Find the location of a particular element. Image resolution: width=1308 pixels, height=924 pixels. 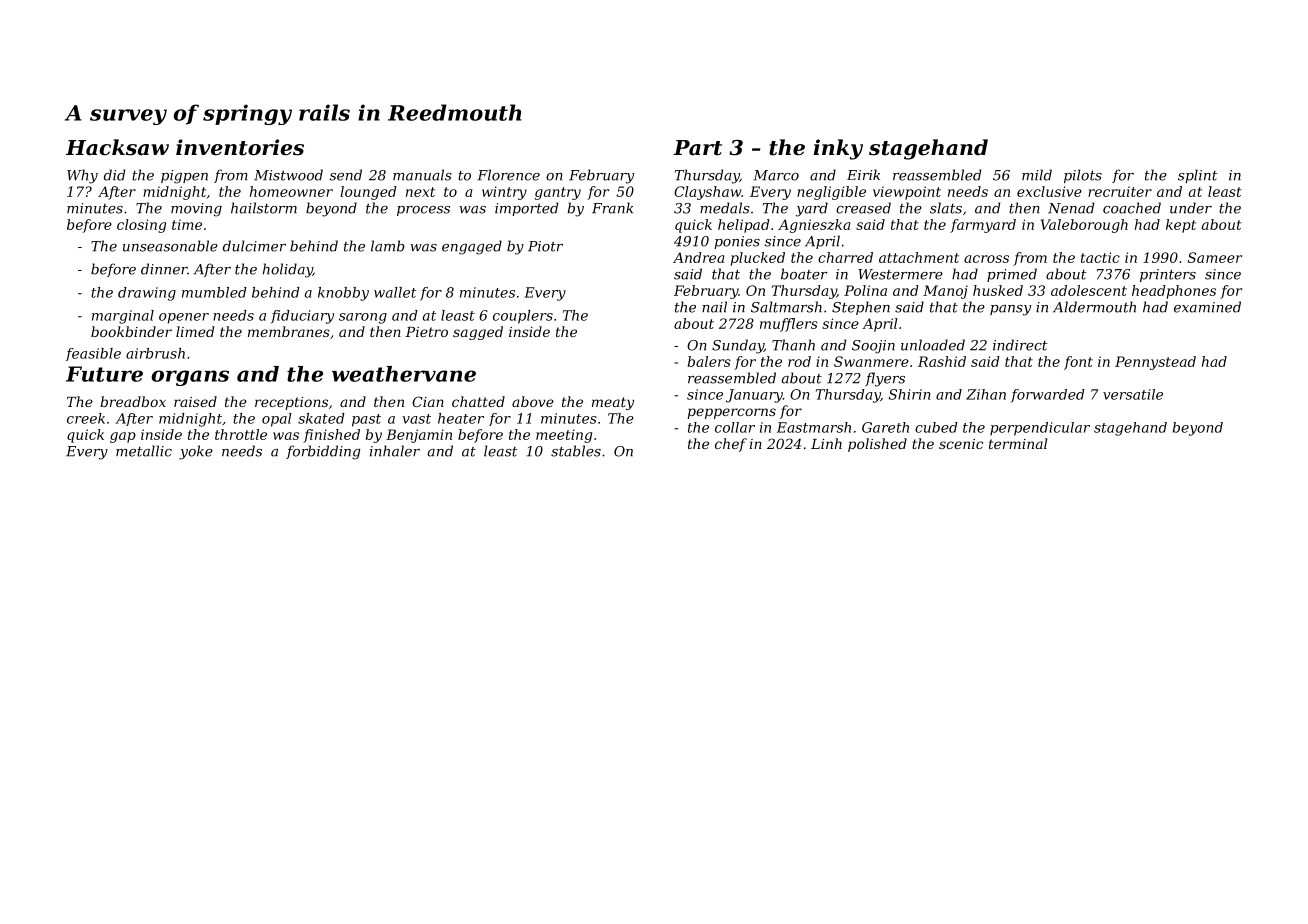

forwarded is located at coordinates (1048, 396).
